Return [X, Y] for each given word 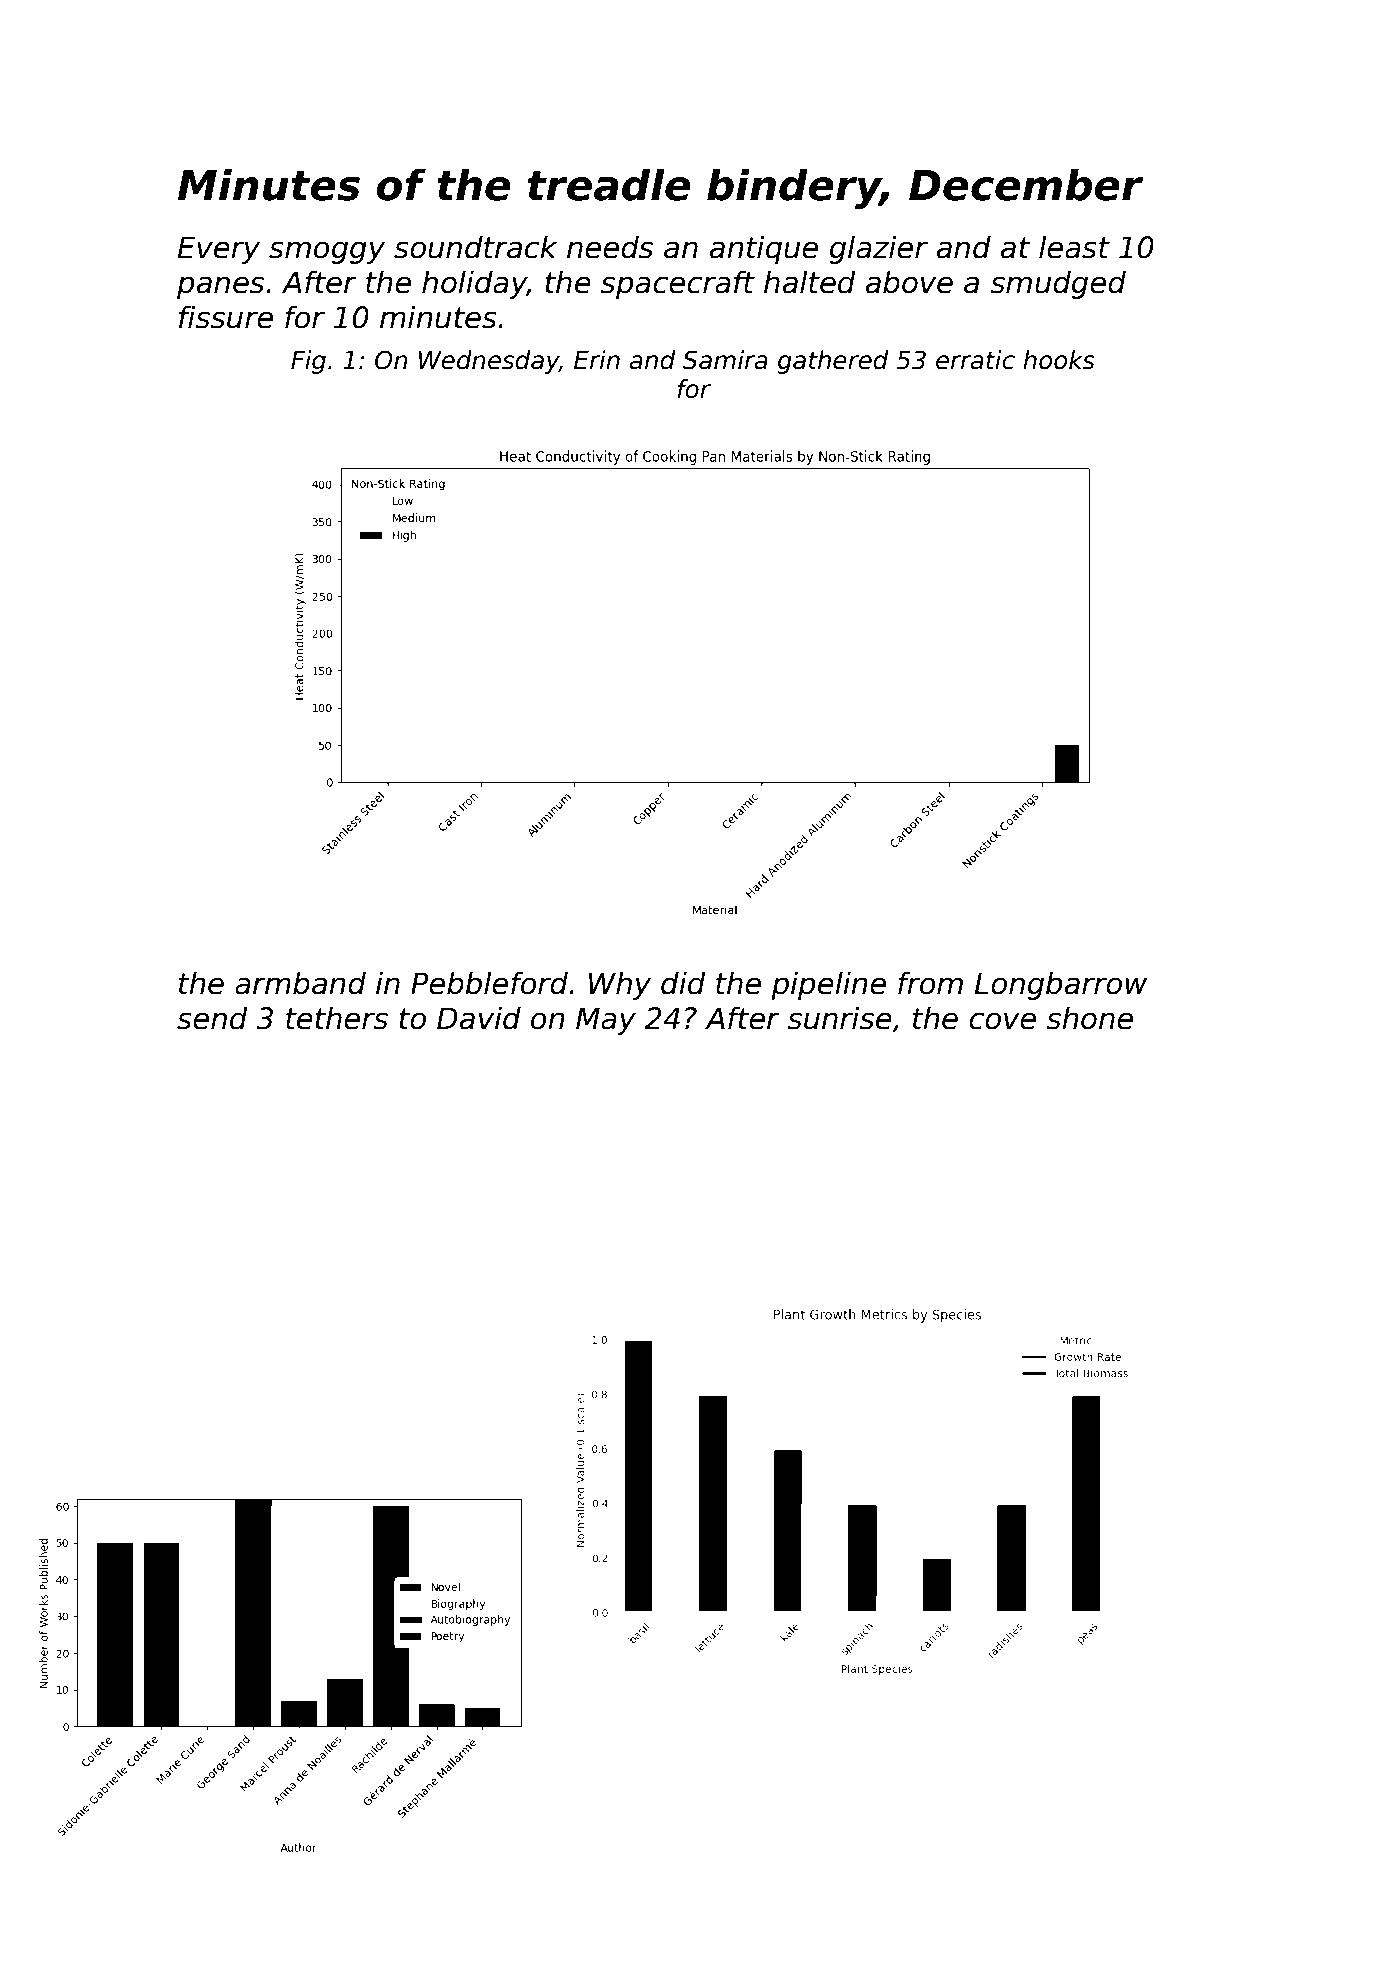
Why [620, 985]
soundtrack [475, 247]
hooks [1059, 360]
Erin [597, 359]
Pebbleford [489, 983]
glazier [878, 249]
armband [300, 983]
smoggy [327, 252]
